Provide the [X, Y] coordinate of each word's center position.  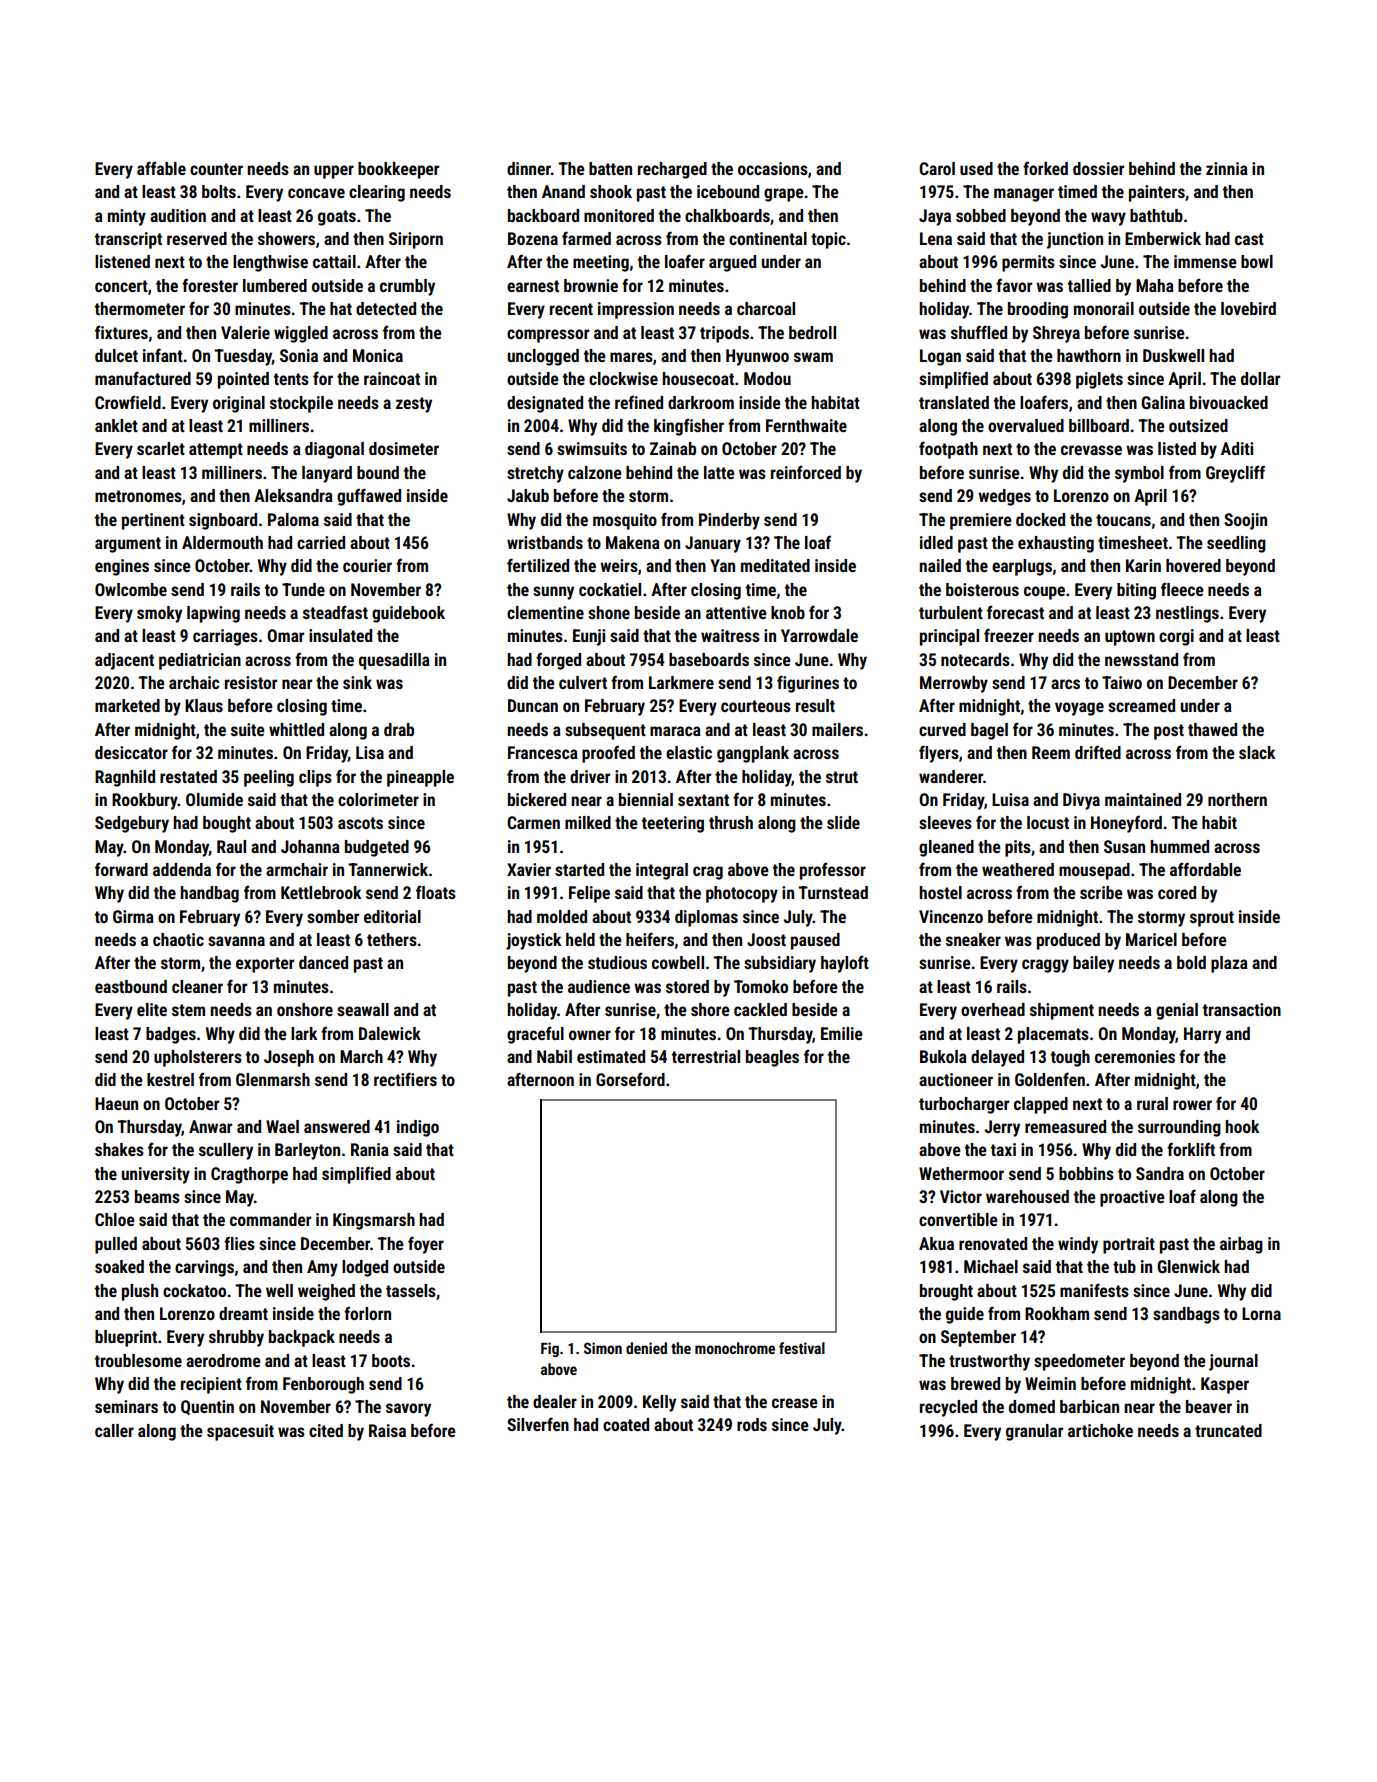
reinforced [806, 472]
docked [1040, 519]
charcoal [766, 308]
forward [121, 869]
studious [617, 962]
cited [326, 1430]
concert [121, 286]
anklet [116, 425]
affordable [1205, 869]
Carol [937, 168]
